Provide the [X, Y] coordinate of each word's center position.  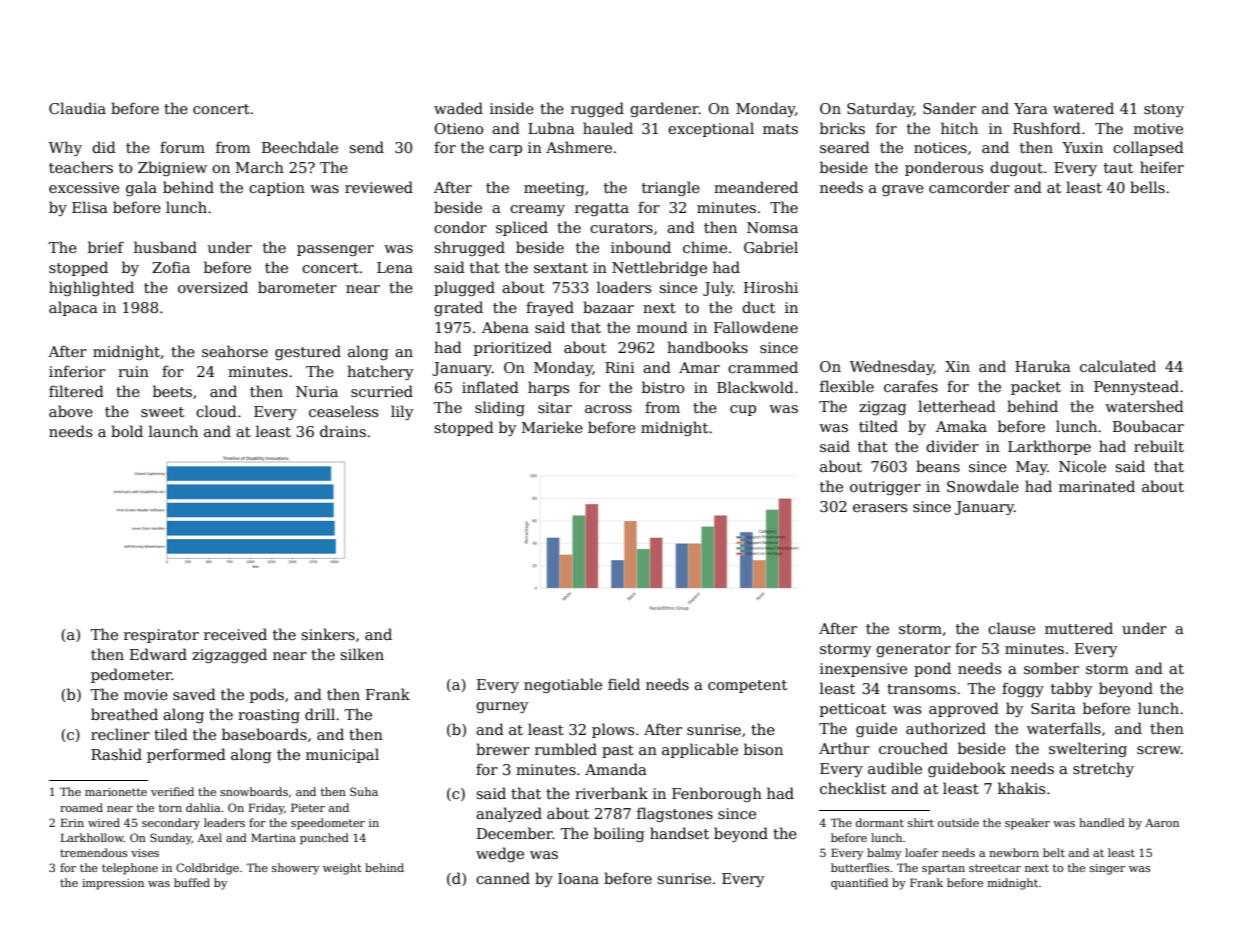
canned [503, 878]
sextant [561, 268]
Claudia [77, 108]
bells [1147, 187]
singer [1107, 869]
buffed [192, 882]
